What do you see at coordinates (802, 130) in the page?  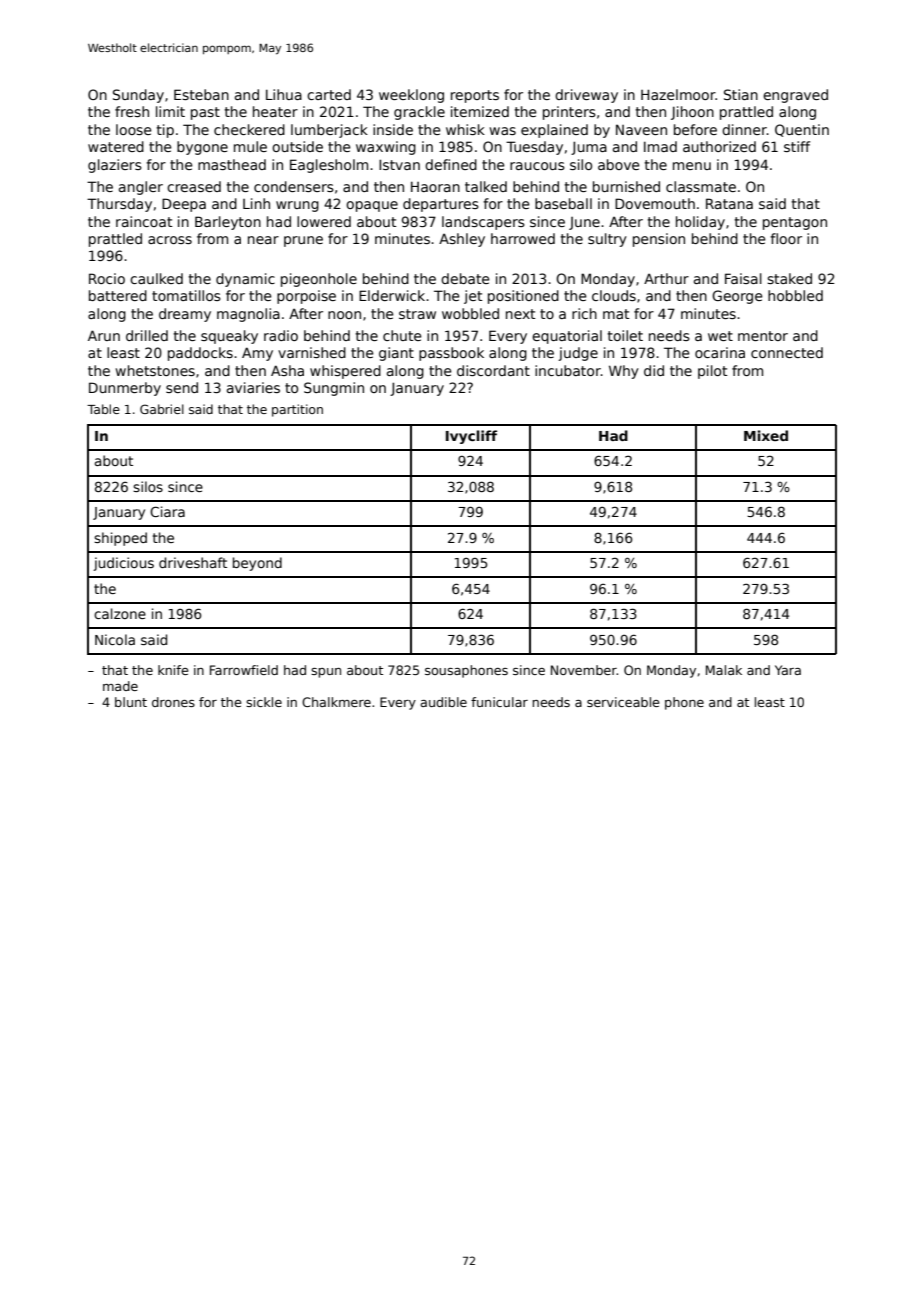 I see `Quentin` at bounding box center [802, 130].
